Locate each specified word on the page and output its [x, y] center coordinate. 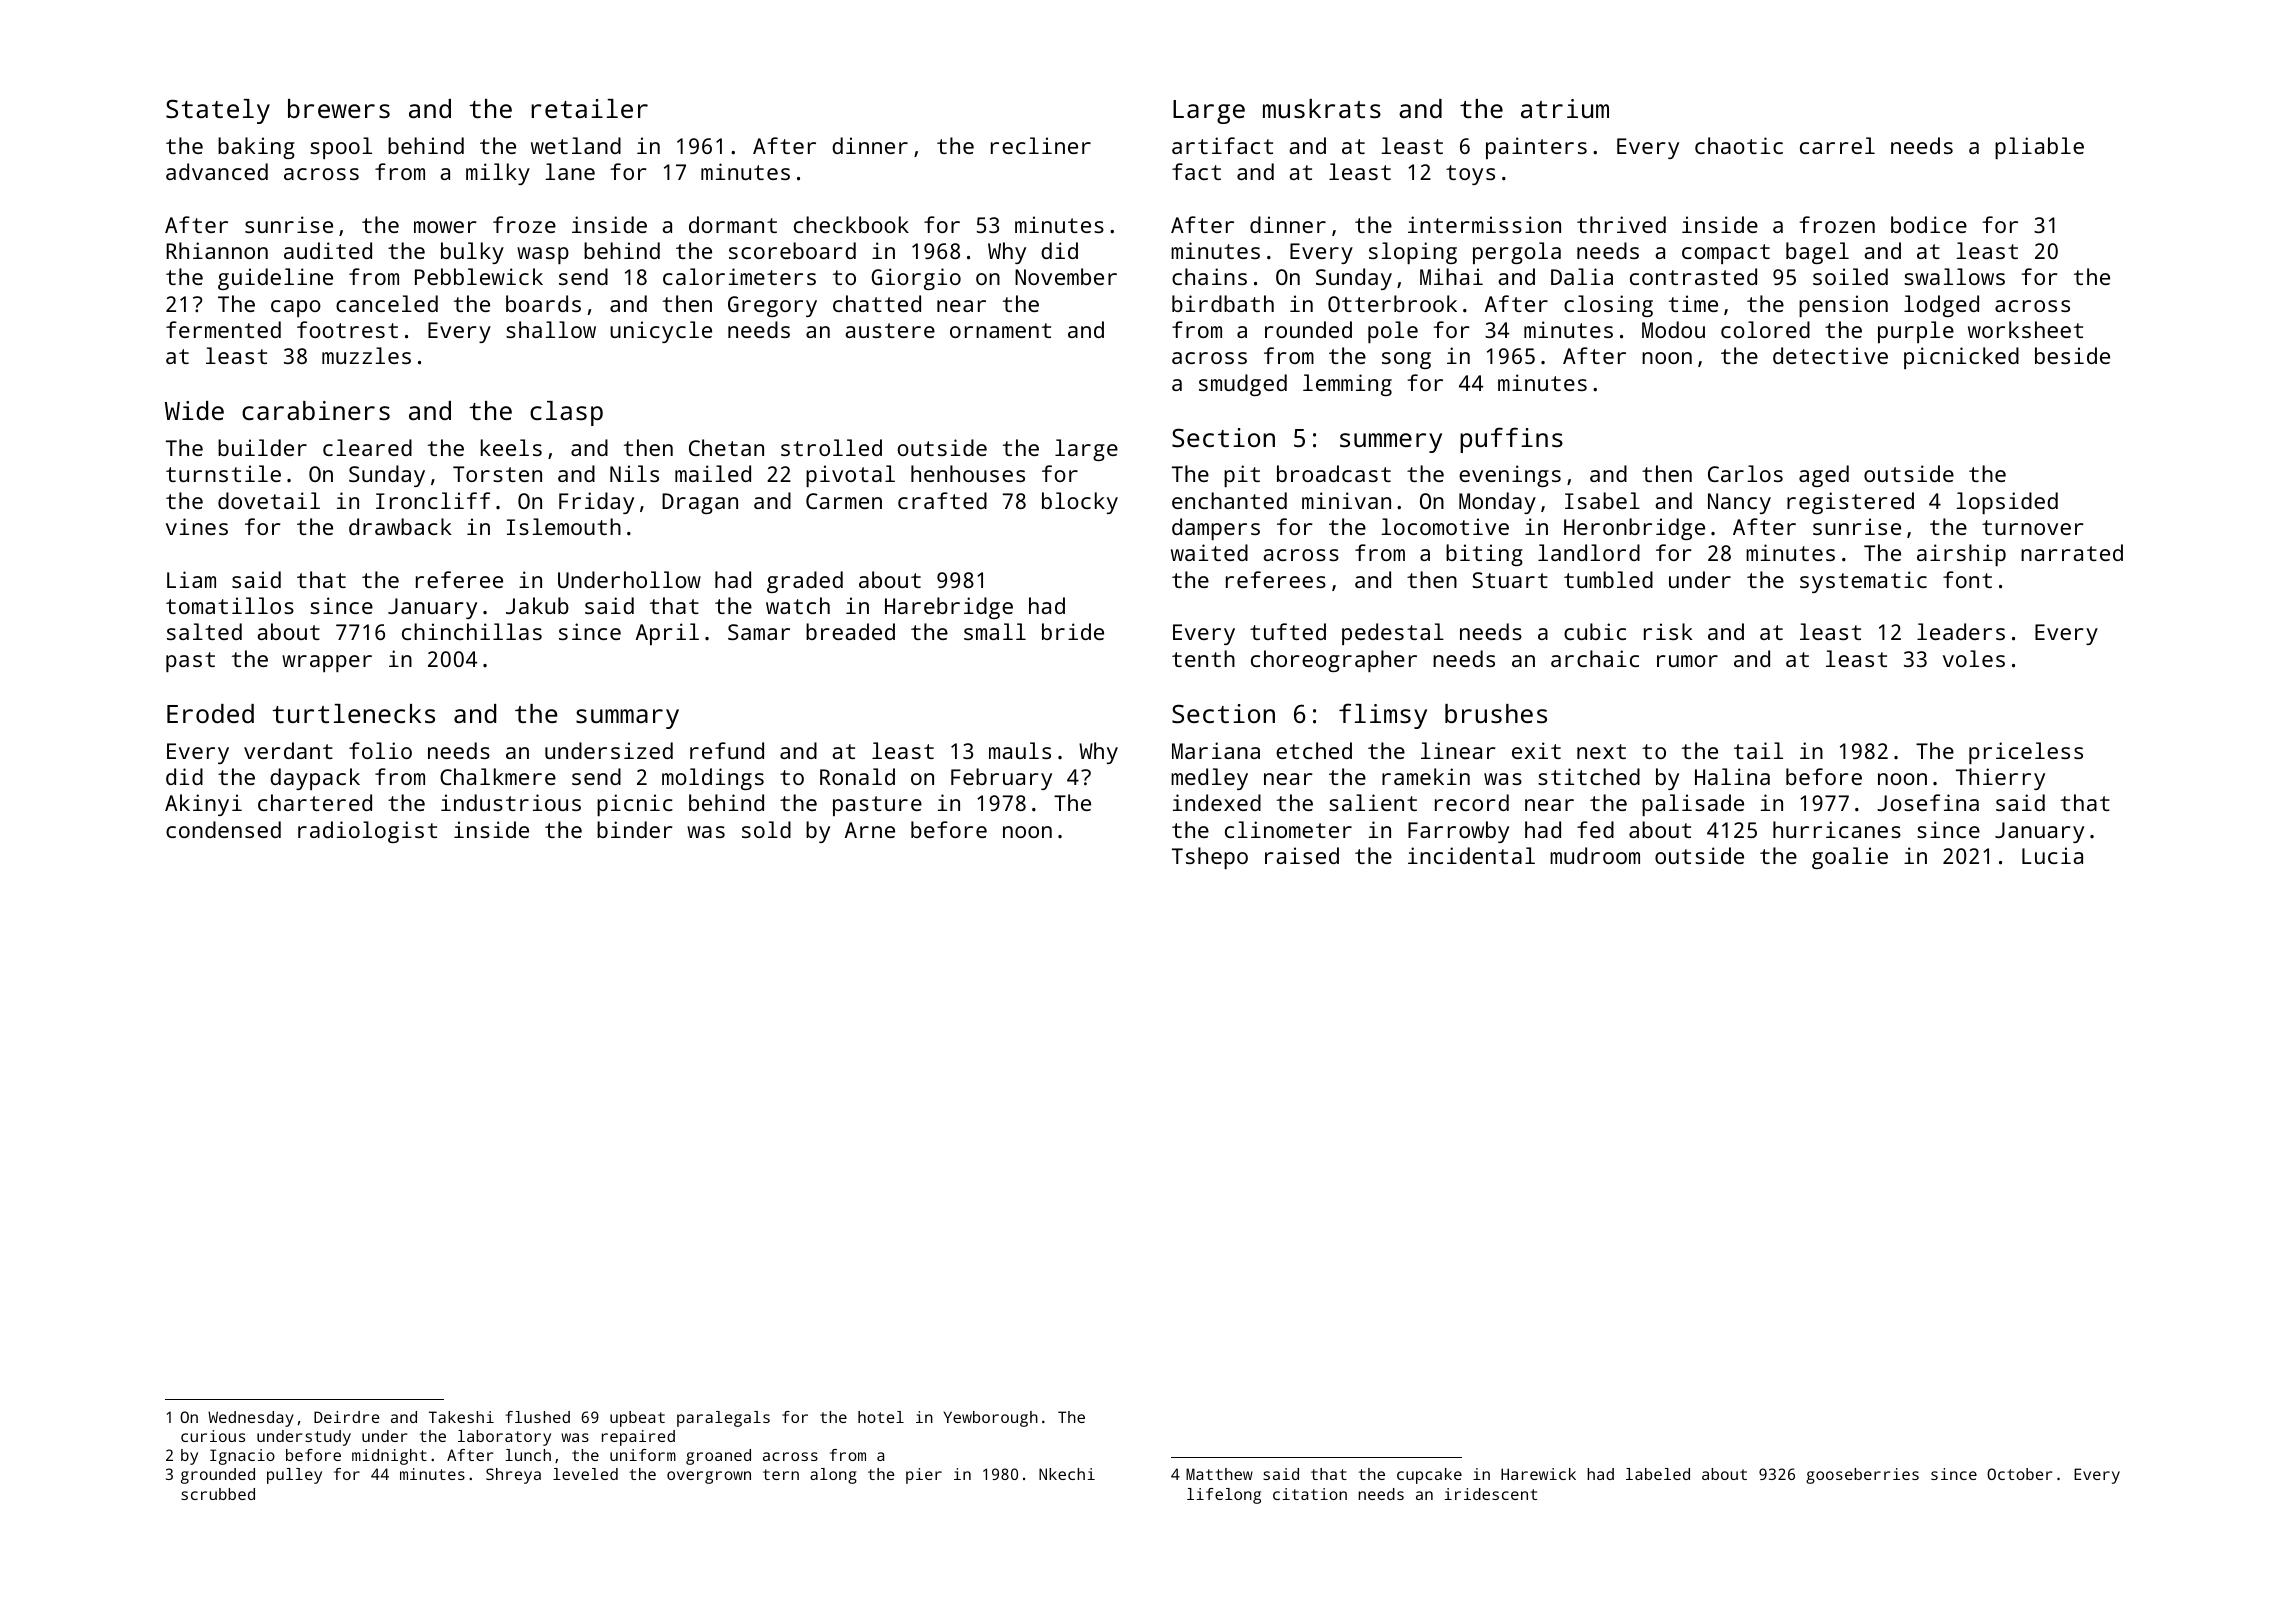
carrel [1837, 145]
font [1967, 579]
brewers [339, 108]
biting [1484, 555]
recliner [1041, 145]
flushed [537, 1417]
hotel [881, 1417]
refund [727, 750]
